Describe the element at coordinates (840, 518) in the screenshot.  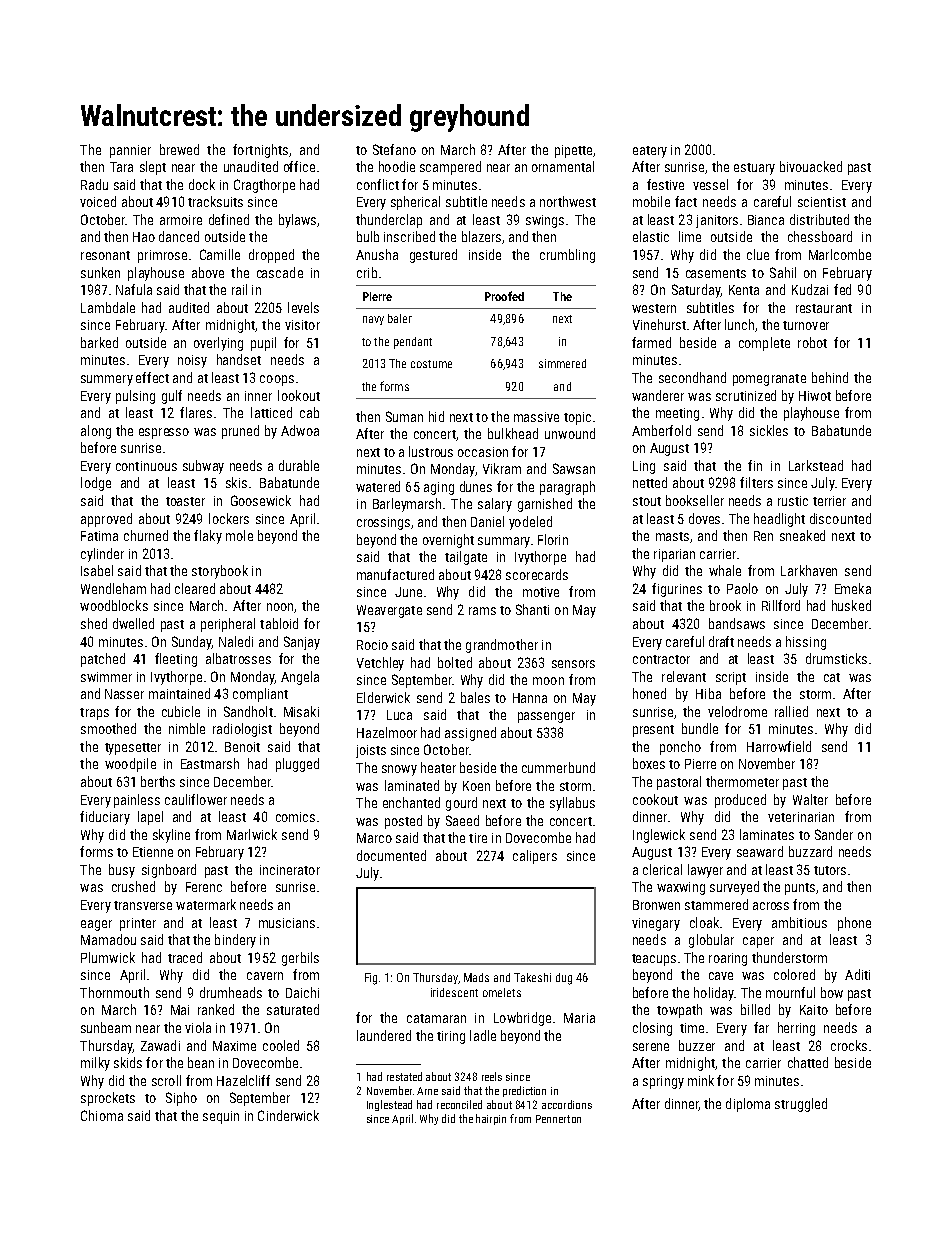
I see `discounted` at that location.
